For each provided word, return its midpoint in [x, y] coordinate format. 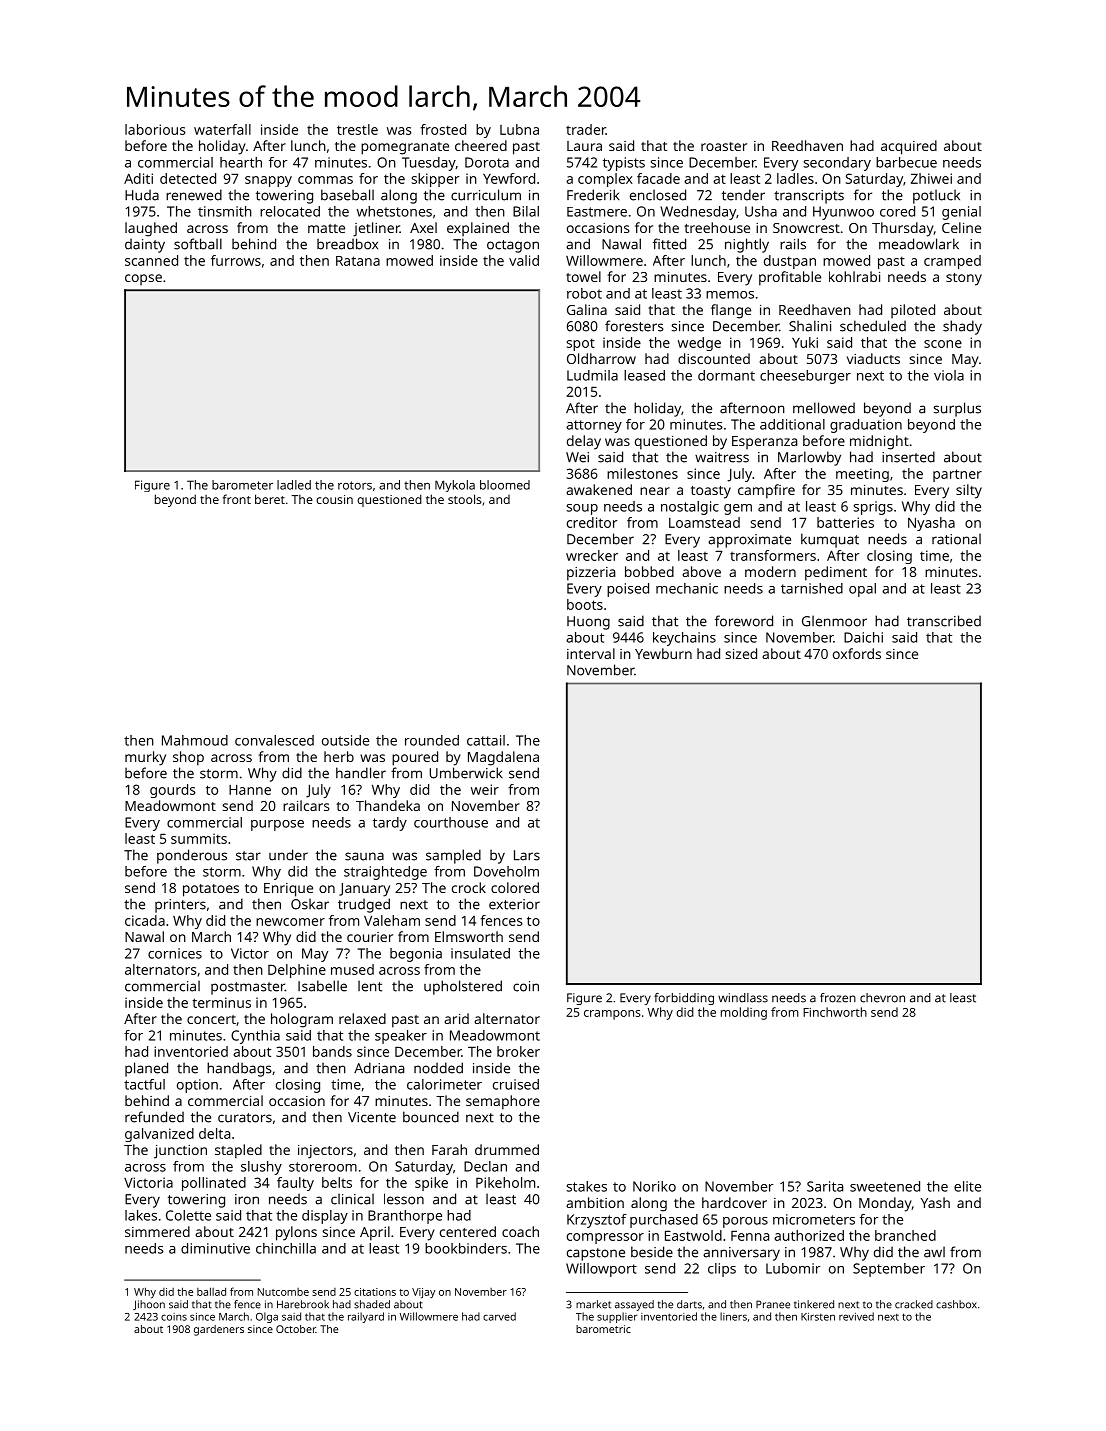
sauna [364, 856]
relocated [290, 211]
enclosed [658, 195]
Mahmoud [195, 740]
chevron [882, 998]
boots [585, 604]
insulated [480, 953]
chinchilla [286, 1248]
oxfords [857, 653]
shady [962, 327]
